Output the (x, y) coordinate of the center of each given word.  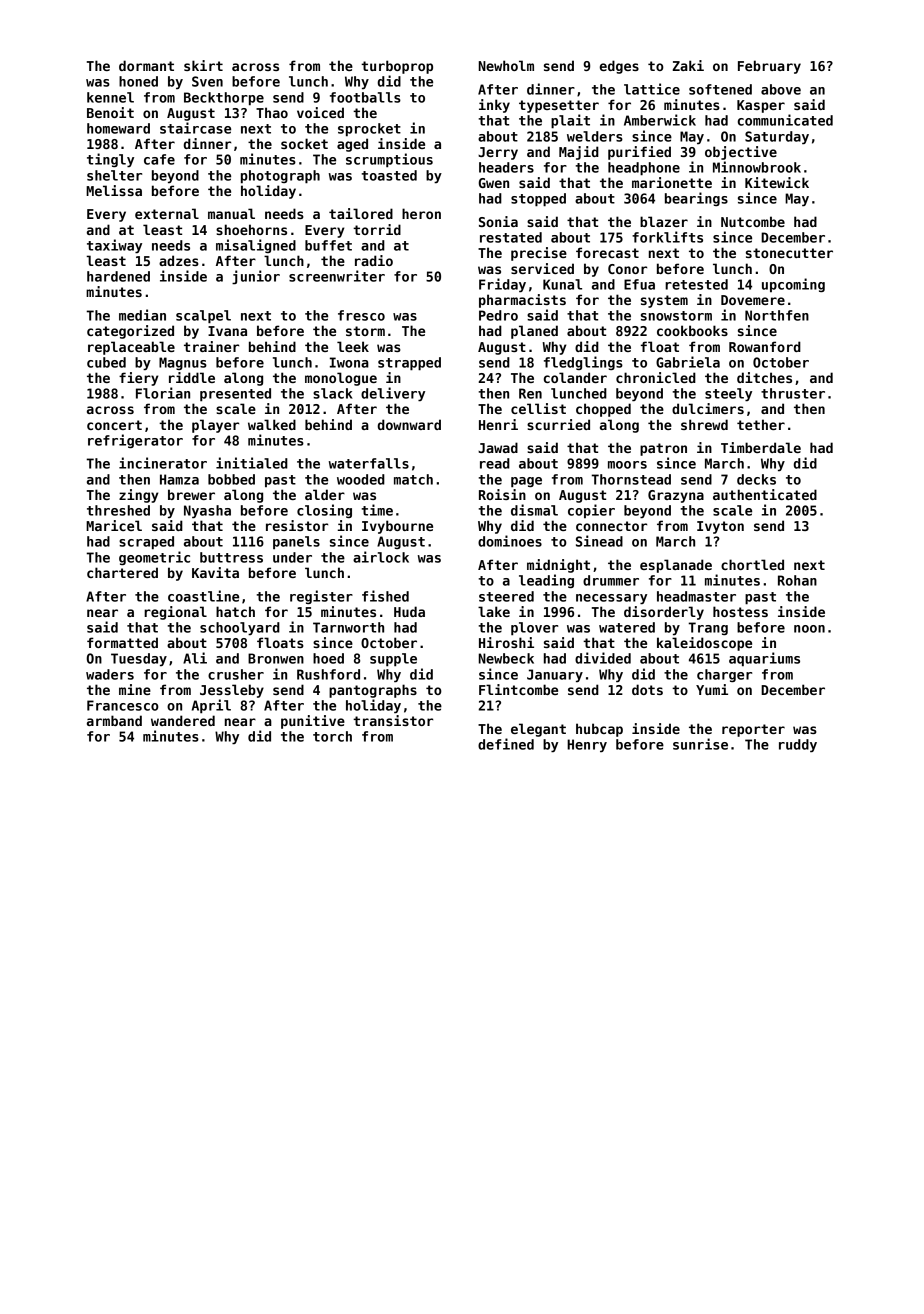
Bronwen (276, 658)
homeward (118, 128)
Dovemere (753, 300)
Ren (530, 393)
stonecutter (789, 253)
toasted (389, 175)
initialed (252, 463)
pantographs (373, 691)
